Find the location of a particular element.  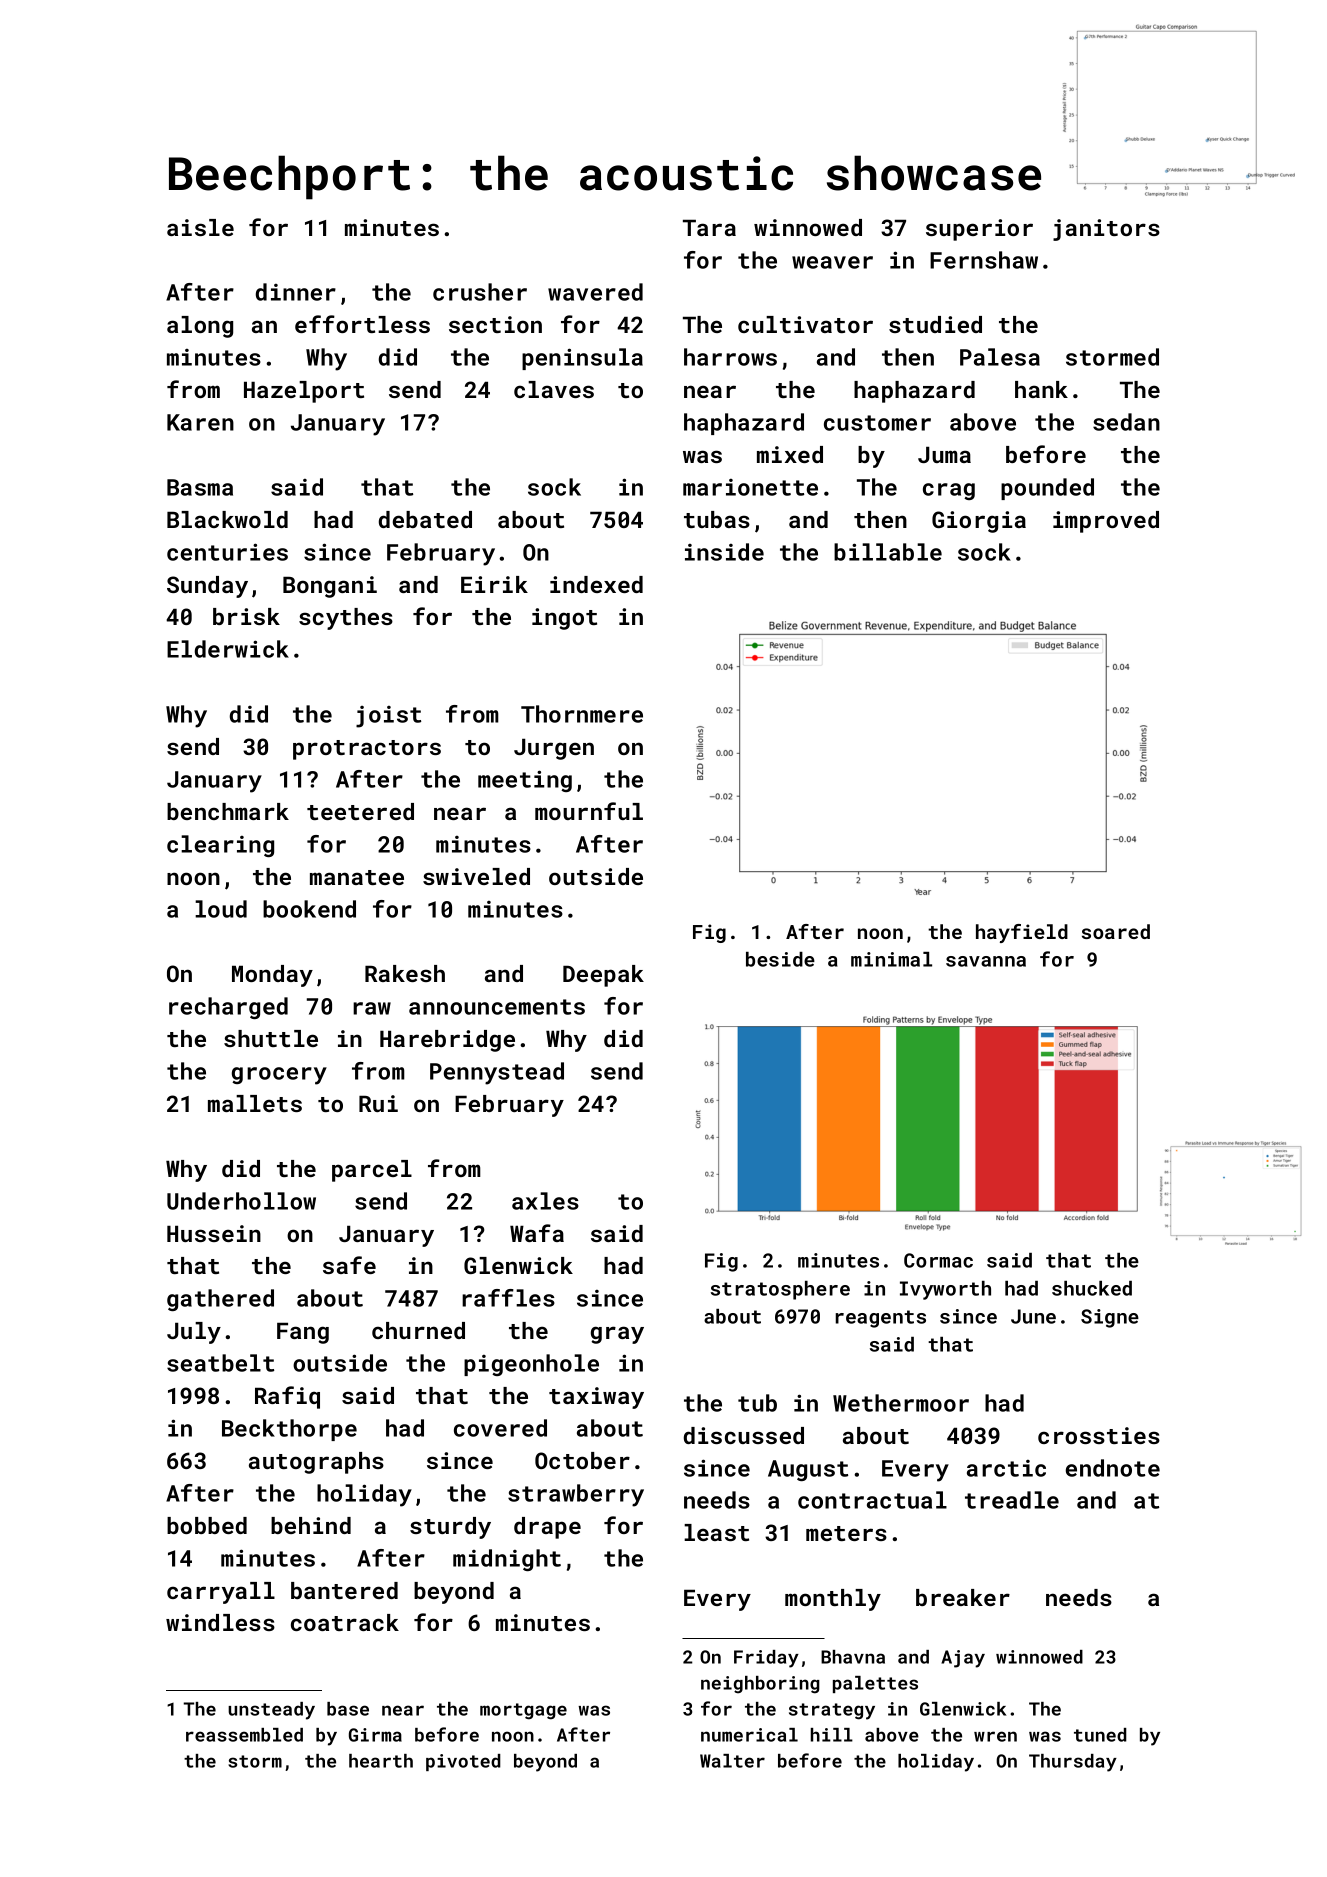

endnote is located at coordinates (1113, 1468).
